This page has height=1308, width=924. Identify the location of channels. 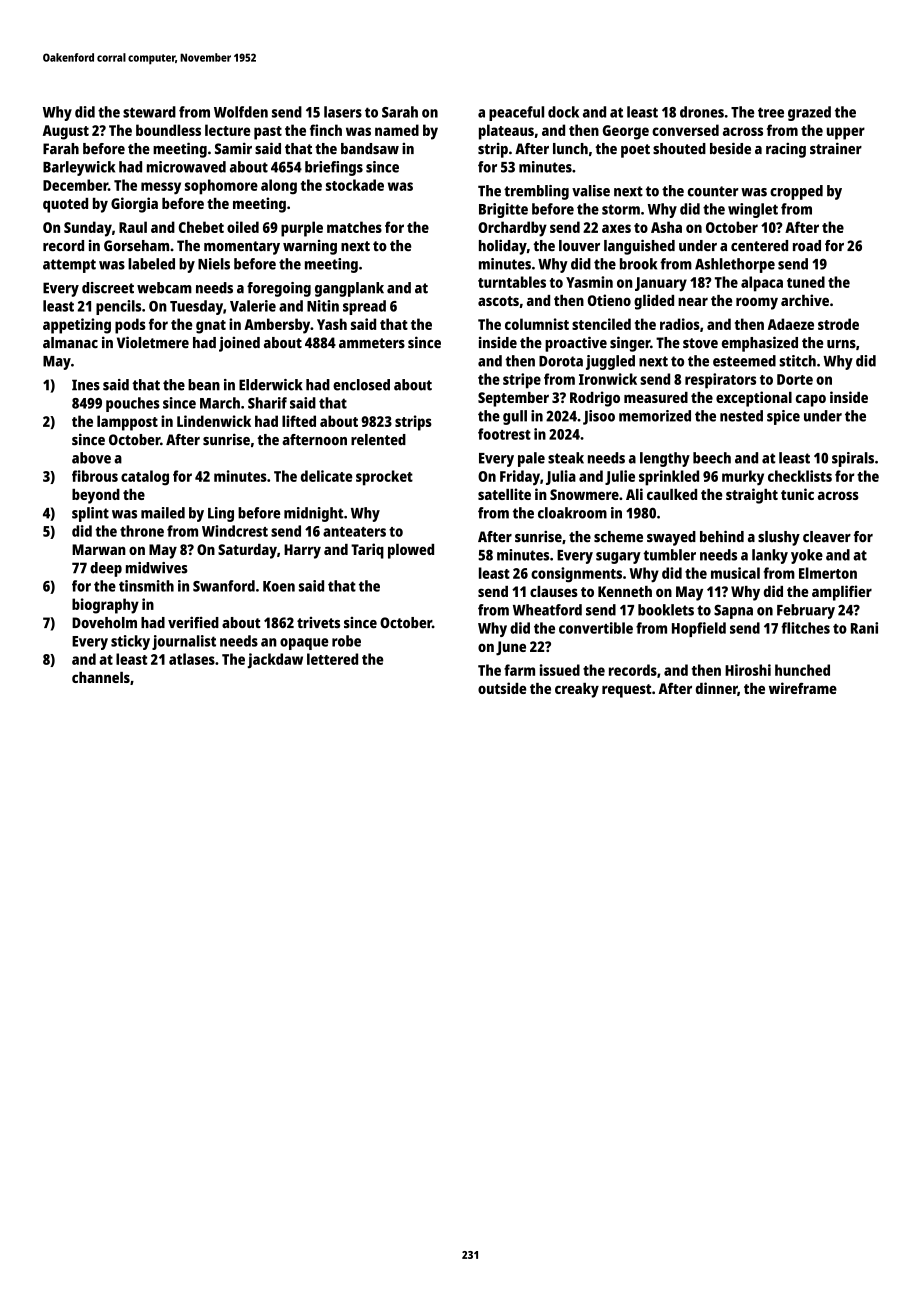
(101, 677).
